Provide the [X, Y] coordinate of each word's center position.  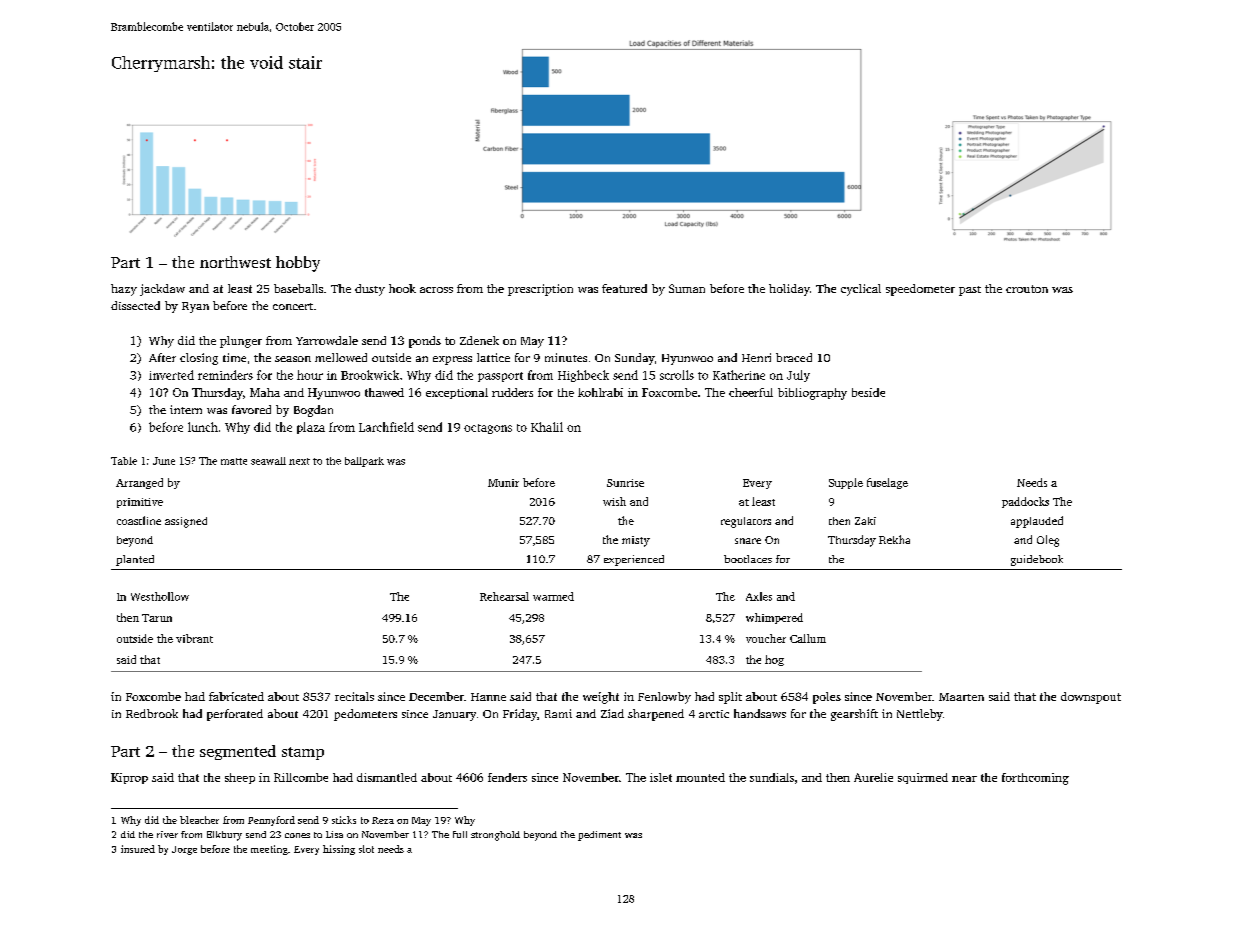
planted [135, 560]
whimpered [774, 618]
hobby [298, 264]
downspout [1091, 698]
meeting [269, 850]
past [970, 291]
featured [624, 288]
